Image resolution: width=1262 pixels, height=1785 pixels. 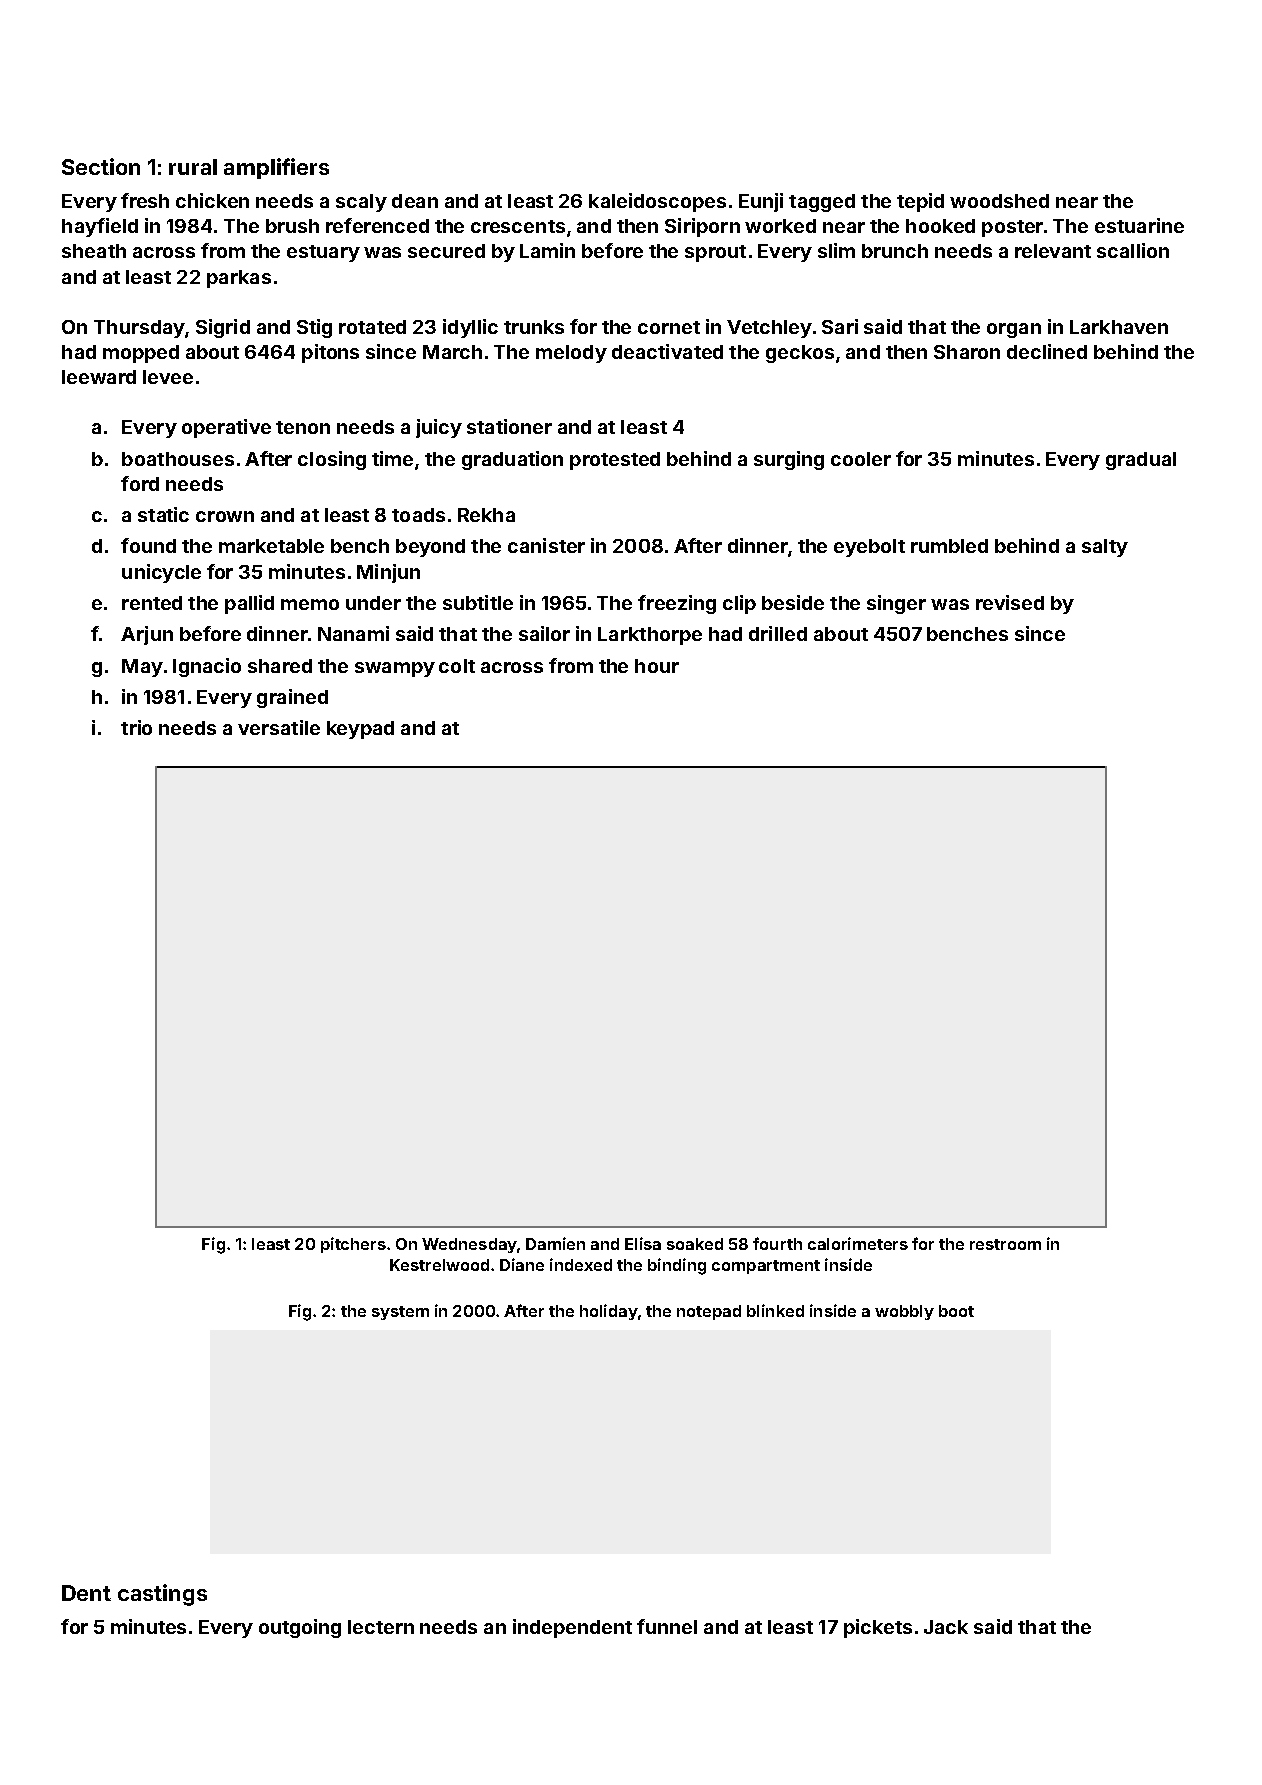 I want to click on pitchers, so click(x=353, y=1245).
